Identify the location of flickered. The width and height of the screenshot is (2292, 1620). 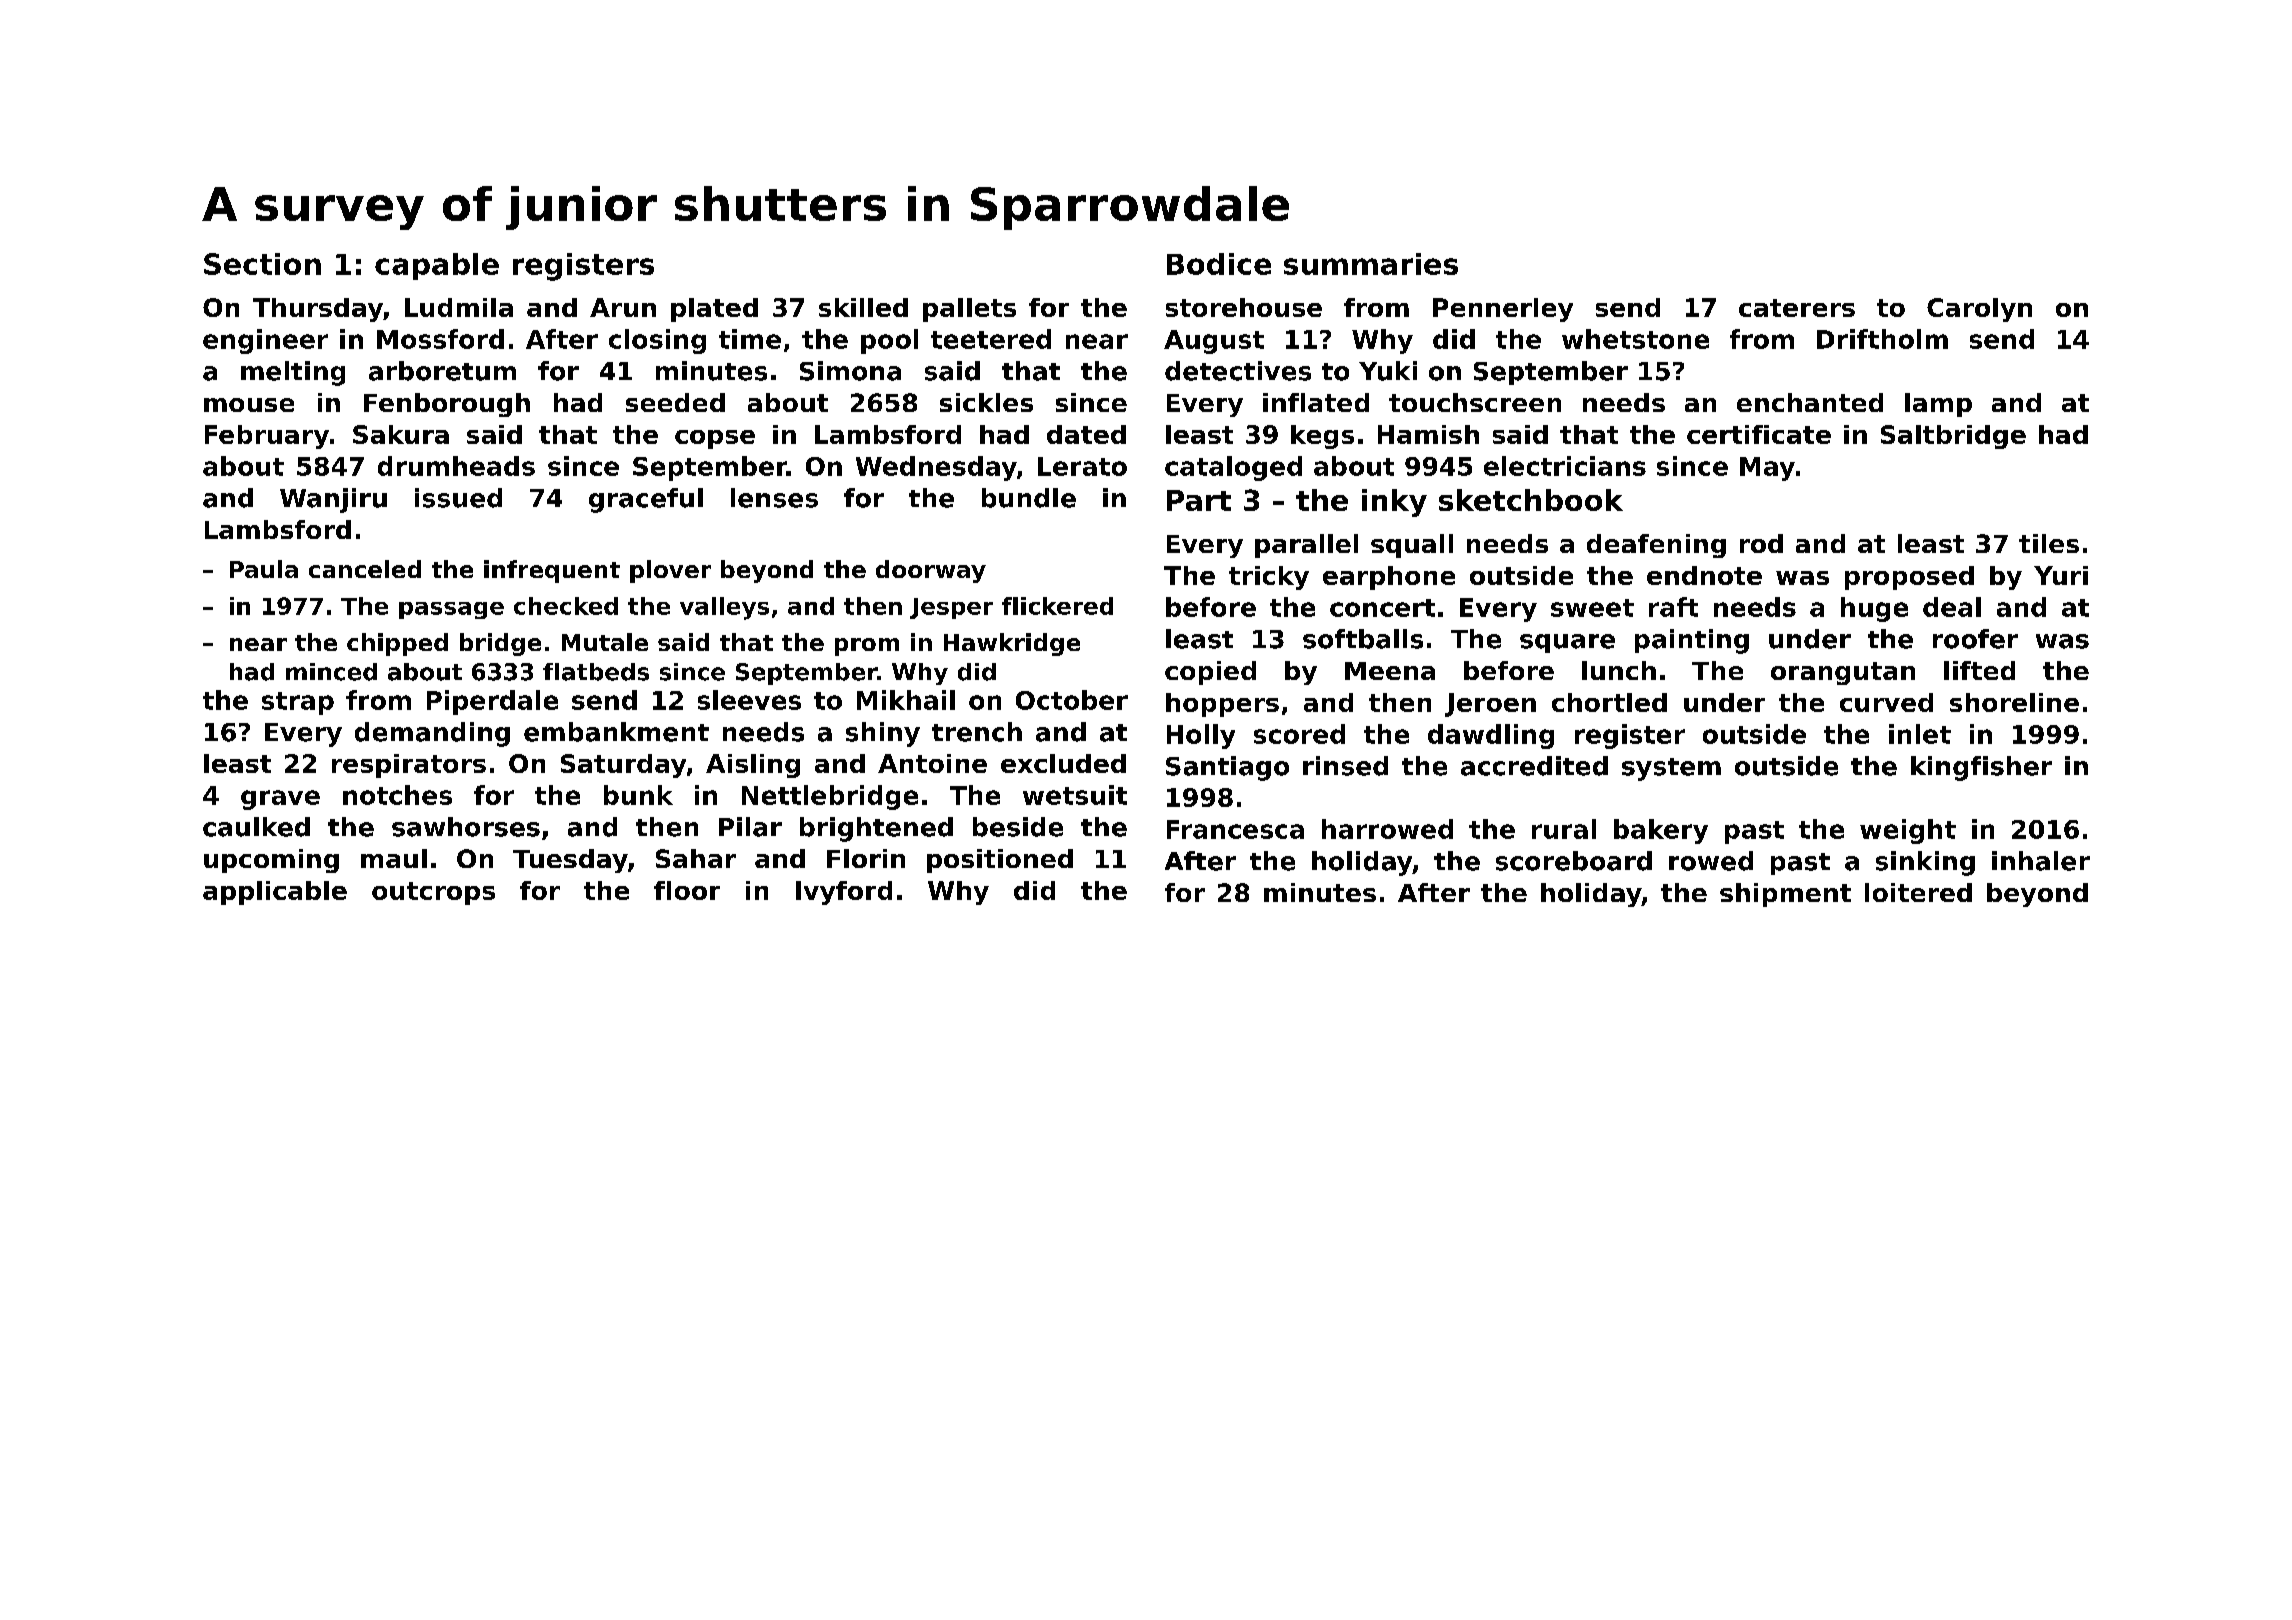
(1057, 606).
